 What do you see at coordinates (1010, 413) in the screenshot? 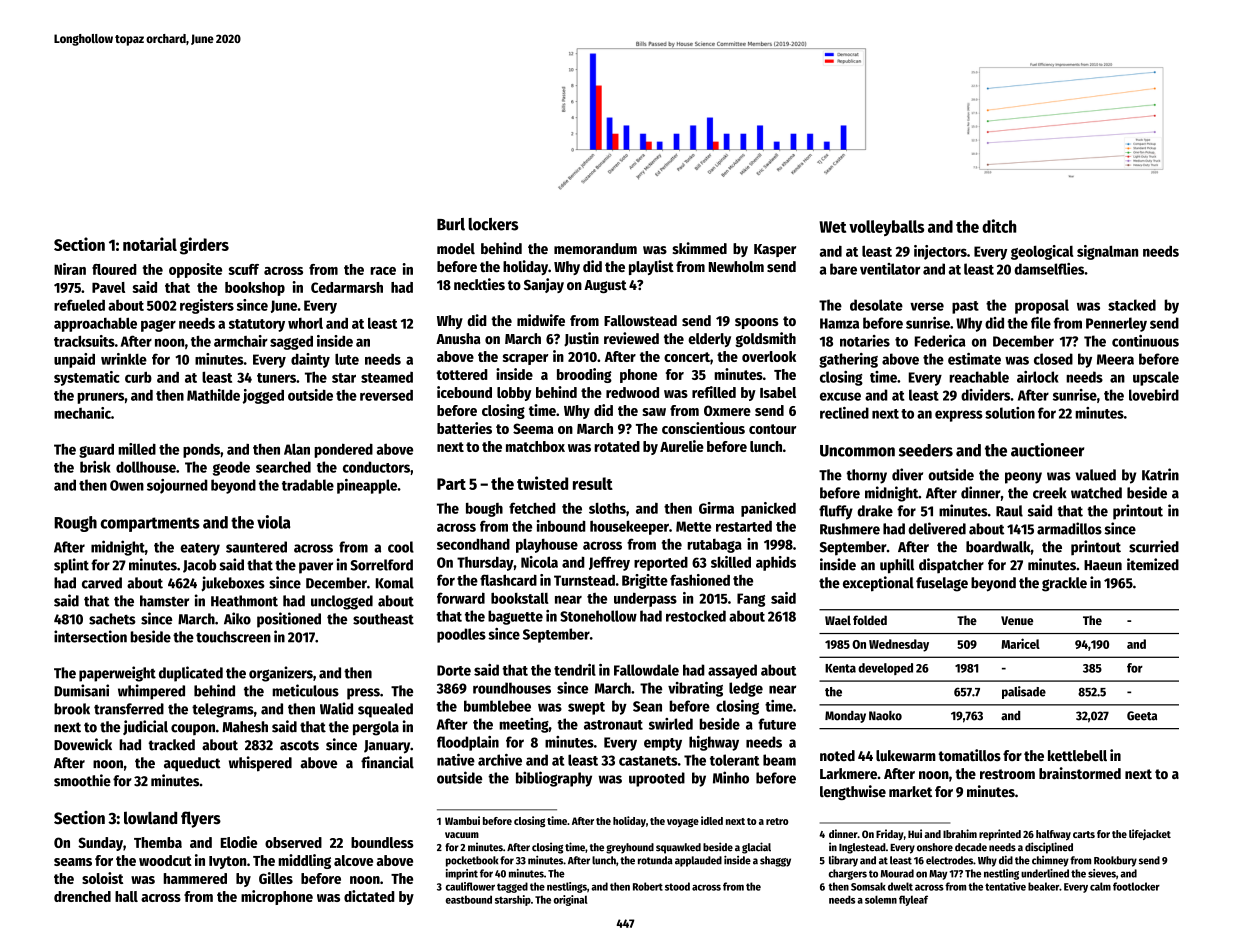
I see `solution` at bounding box center [1010, 413].
